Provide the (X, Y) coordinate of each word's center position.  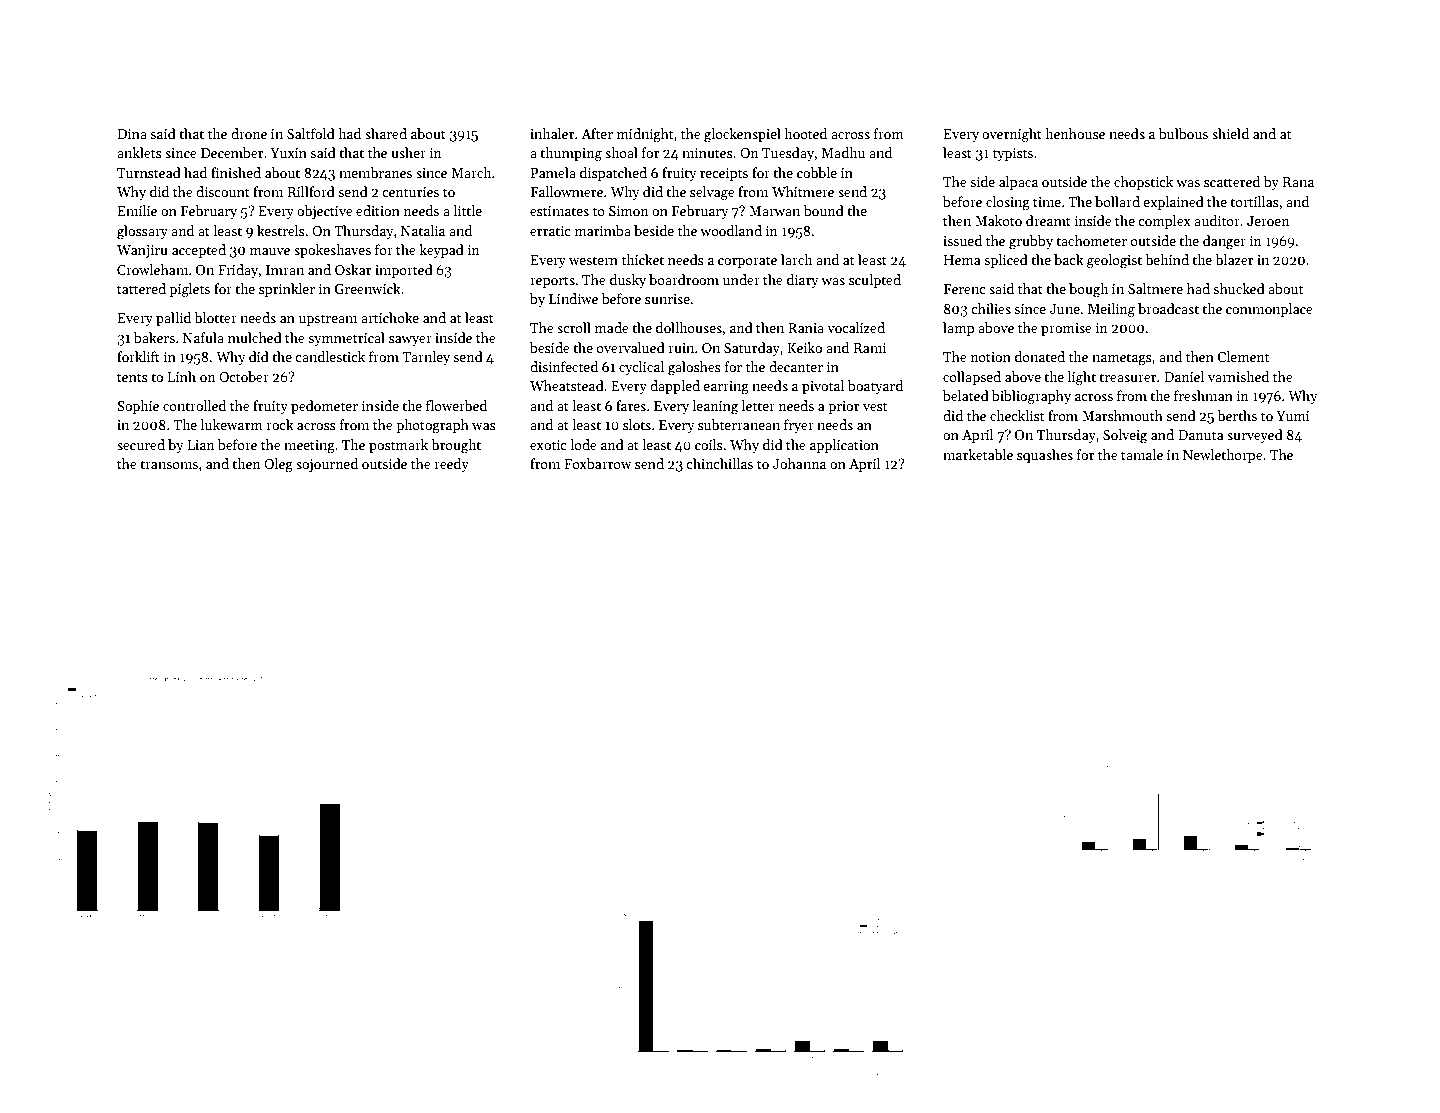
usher (408, 152)
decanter (796, 366)
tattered (141, 288)
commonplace (1269, 310)
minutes (707, 153)
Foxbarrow (597, 463)
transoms (169, 464)
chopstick (1143, 183)
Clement (1243, 356)
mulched (255, 337)
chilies (991, 308)
